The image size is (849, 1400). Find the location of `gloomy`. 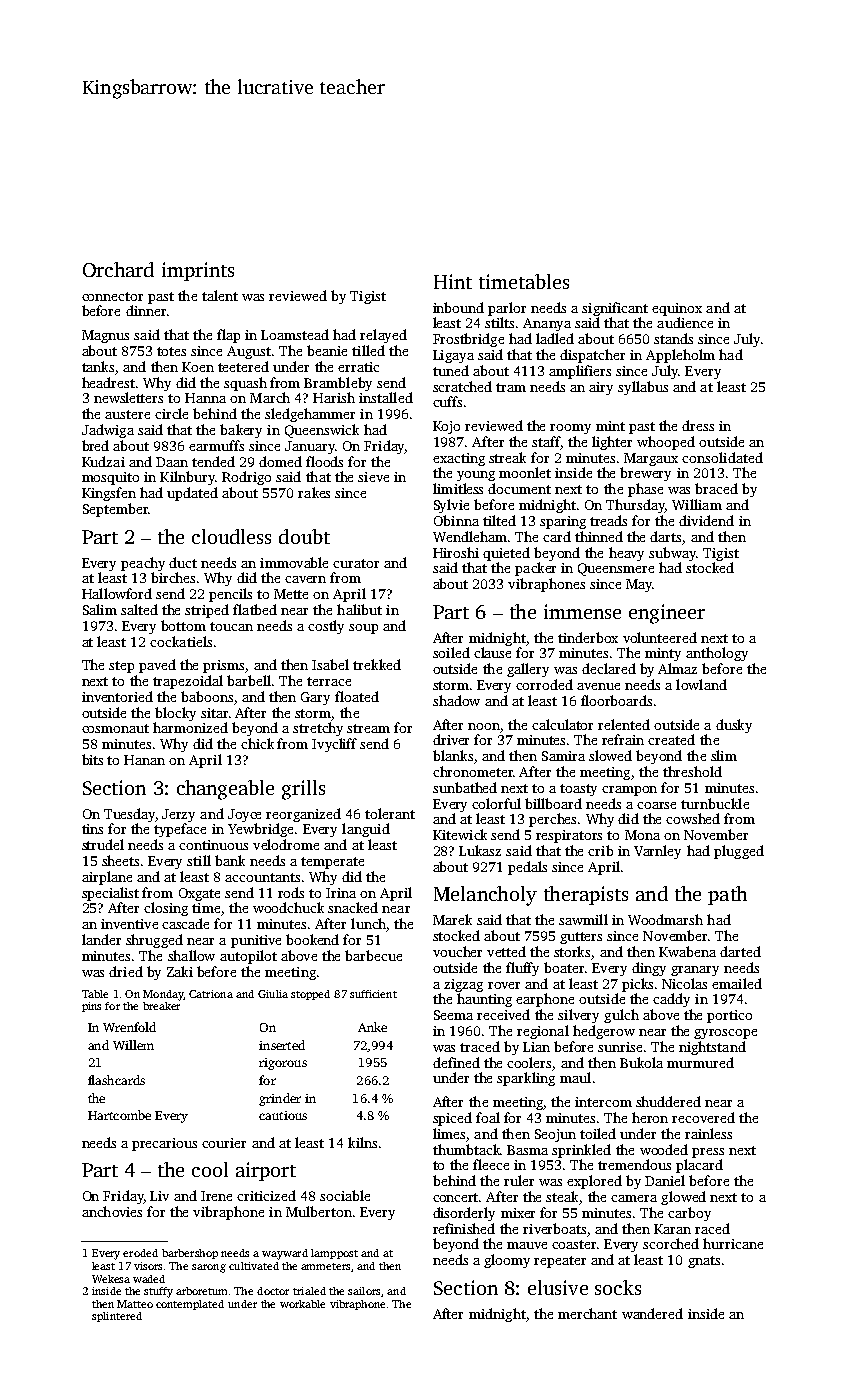

gloomy is located at coordinates (507, 1261).
